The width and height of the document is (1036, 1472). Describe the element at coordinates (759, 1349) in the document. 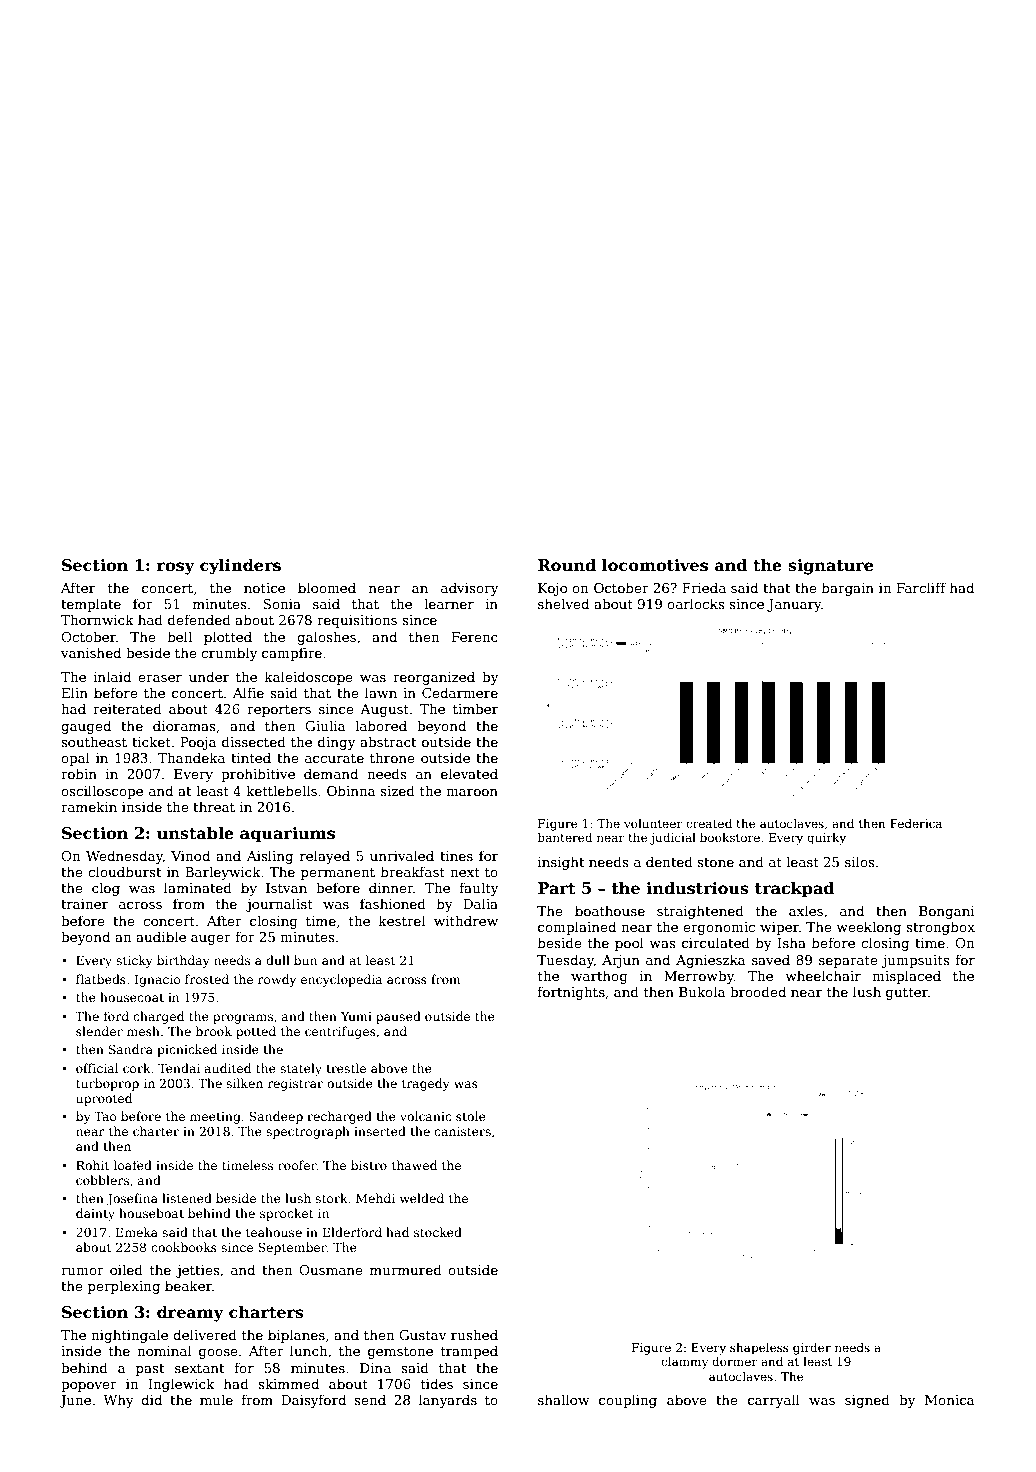

I see `shapeless` at that location.
